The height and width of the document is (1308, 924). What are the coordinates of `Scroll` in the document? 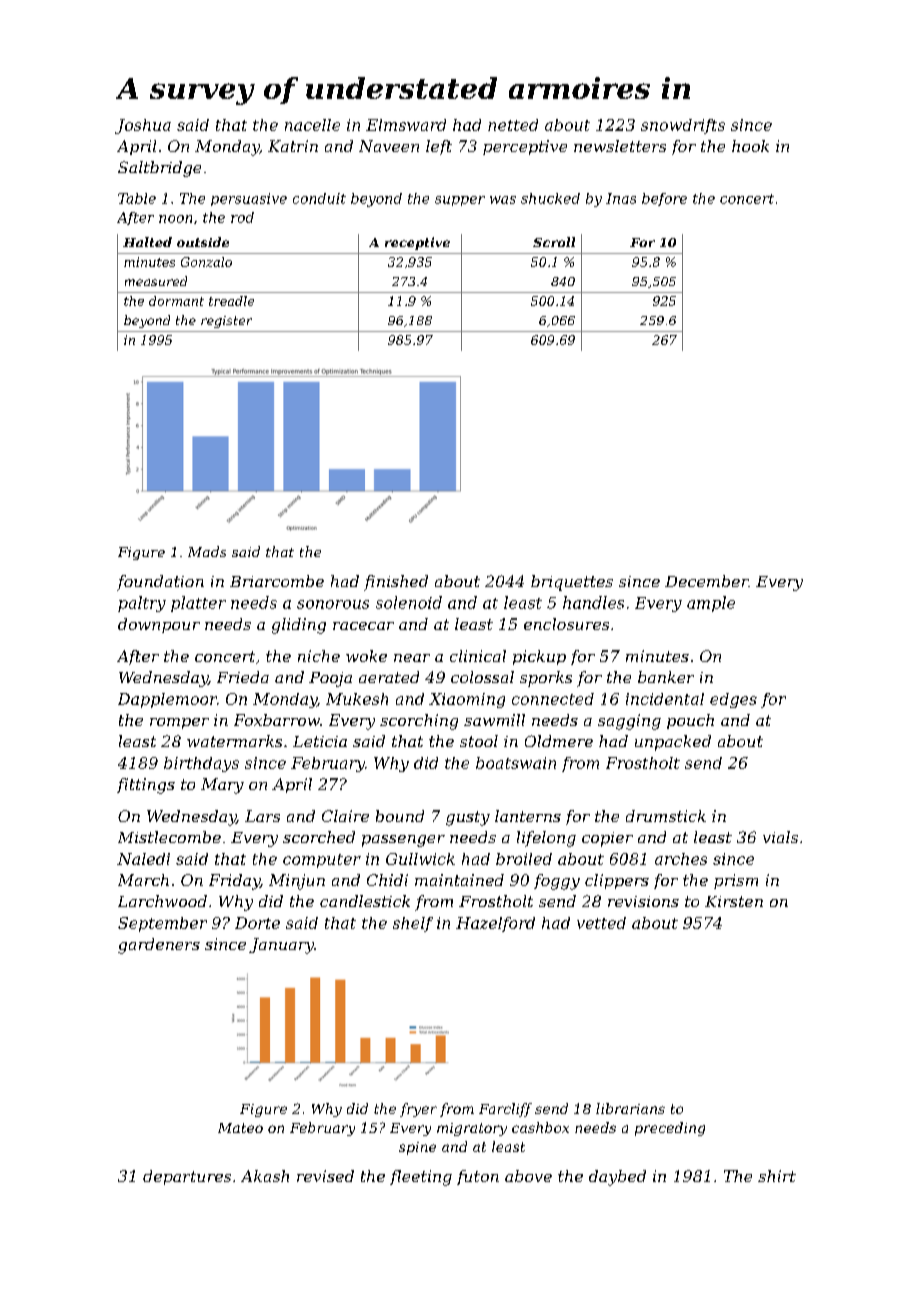 It's located at (554, 242).
